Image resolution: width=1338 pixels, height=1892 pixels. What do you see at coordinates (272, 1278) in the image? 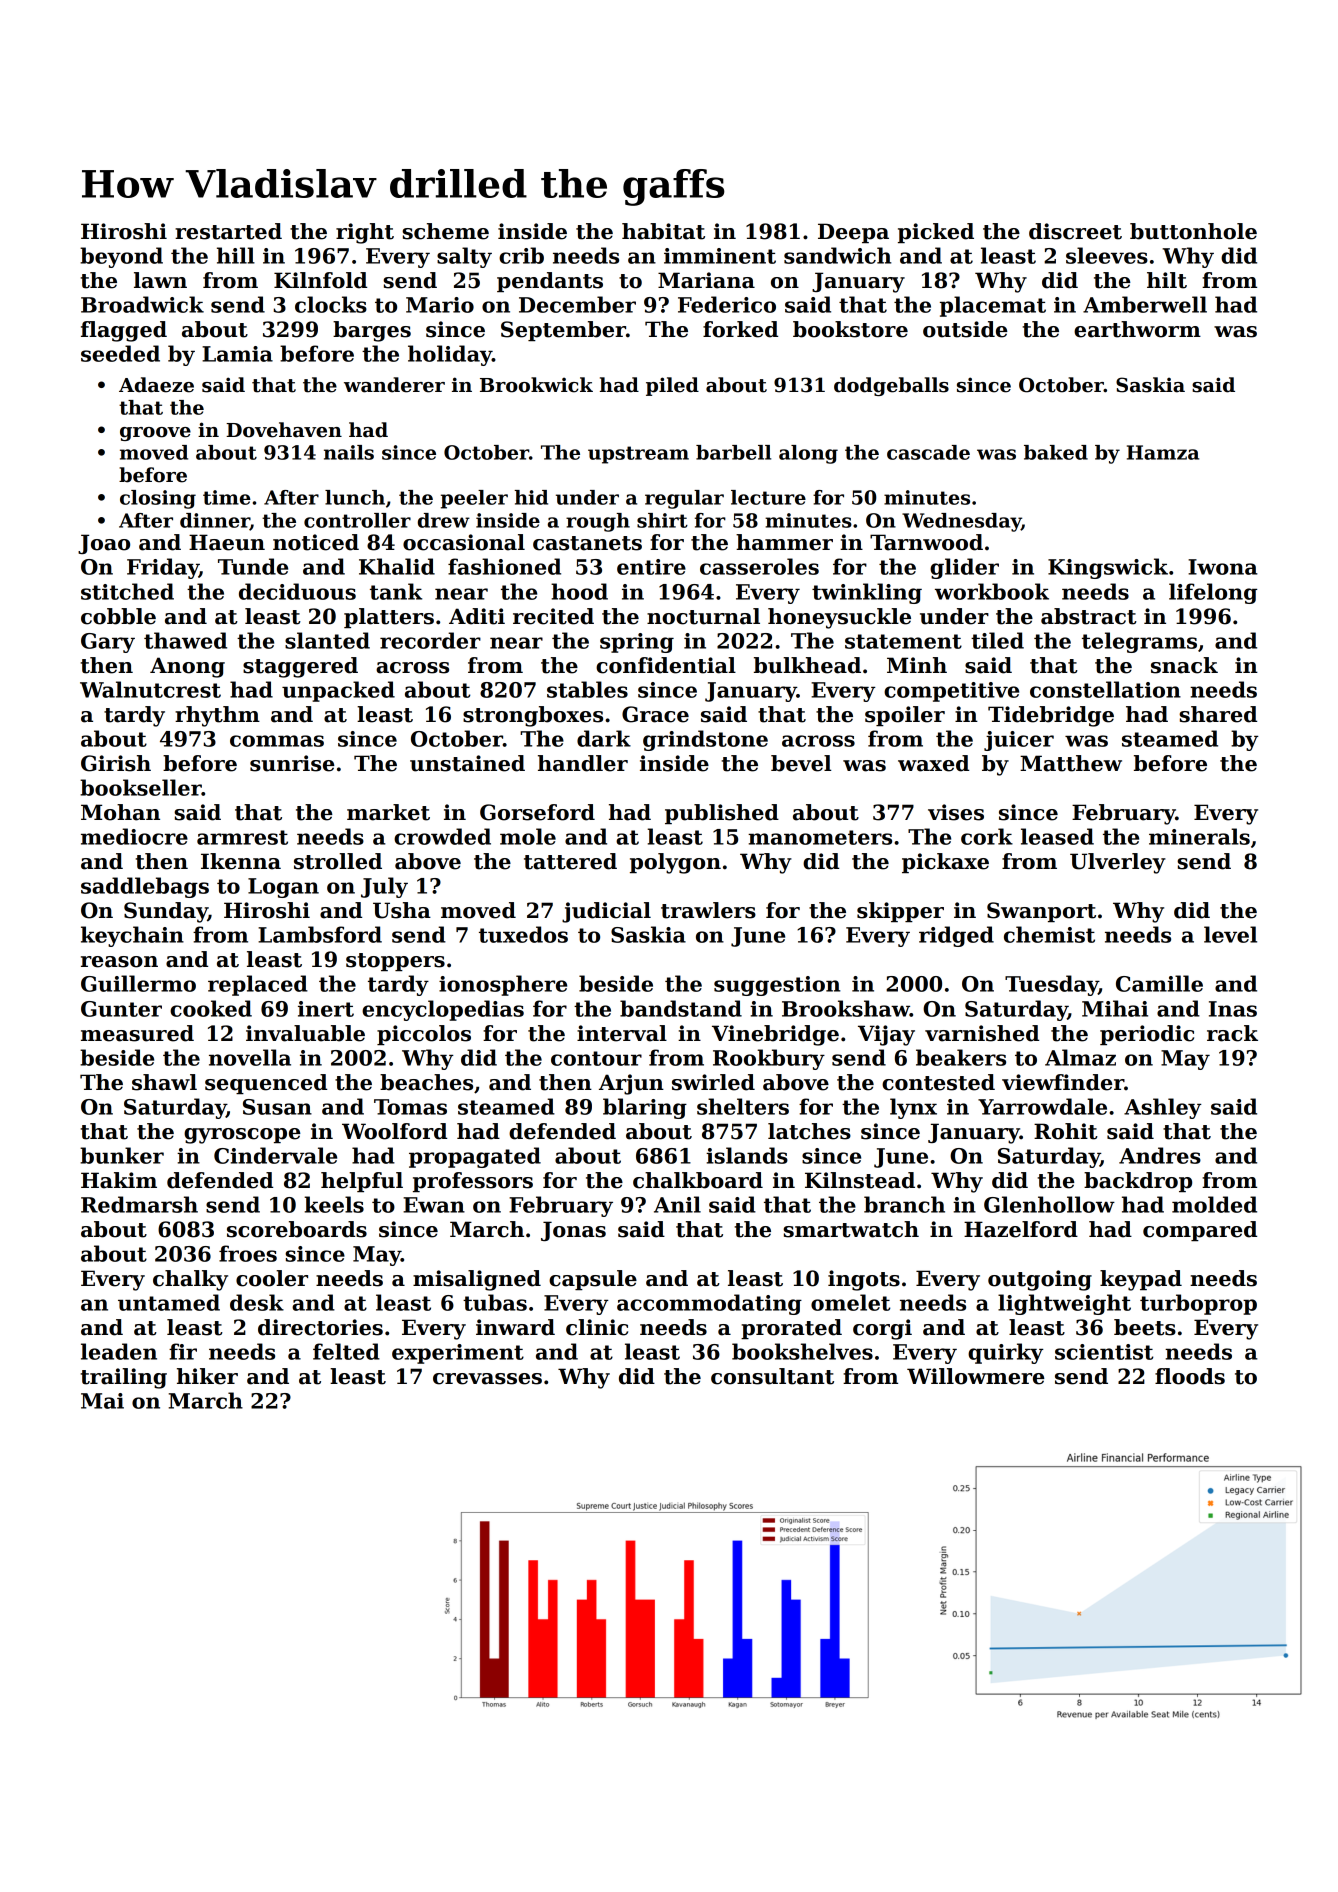
I see `cooler` at bounding box center [272, 1278].
